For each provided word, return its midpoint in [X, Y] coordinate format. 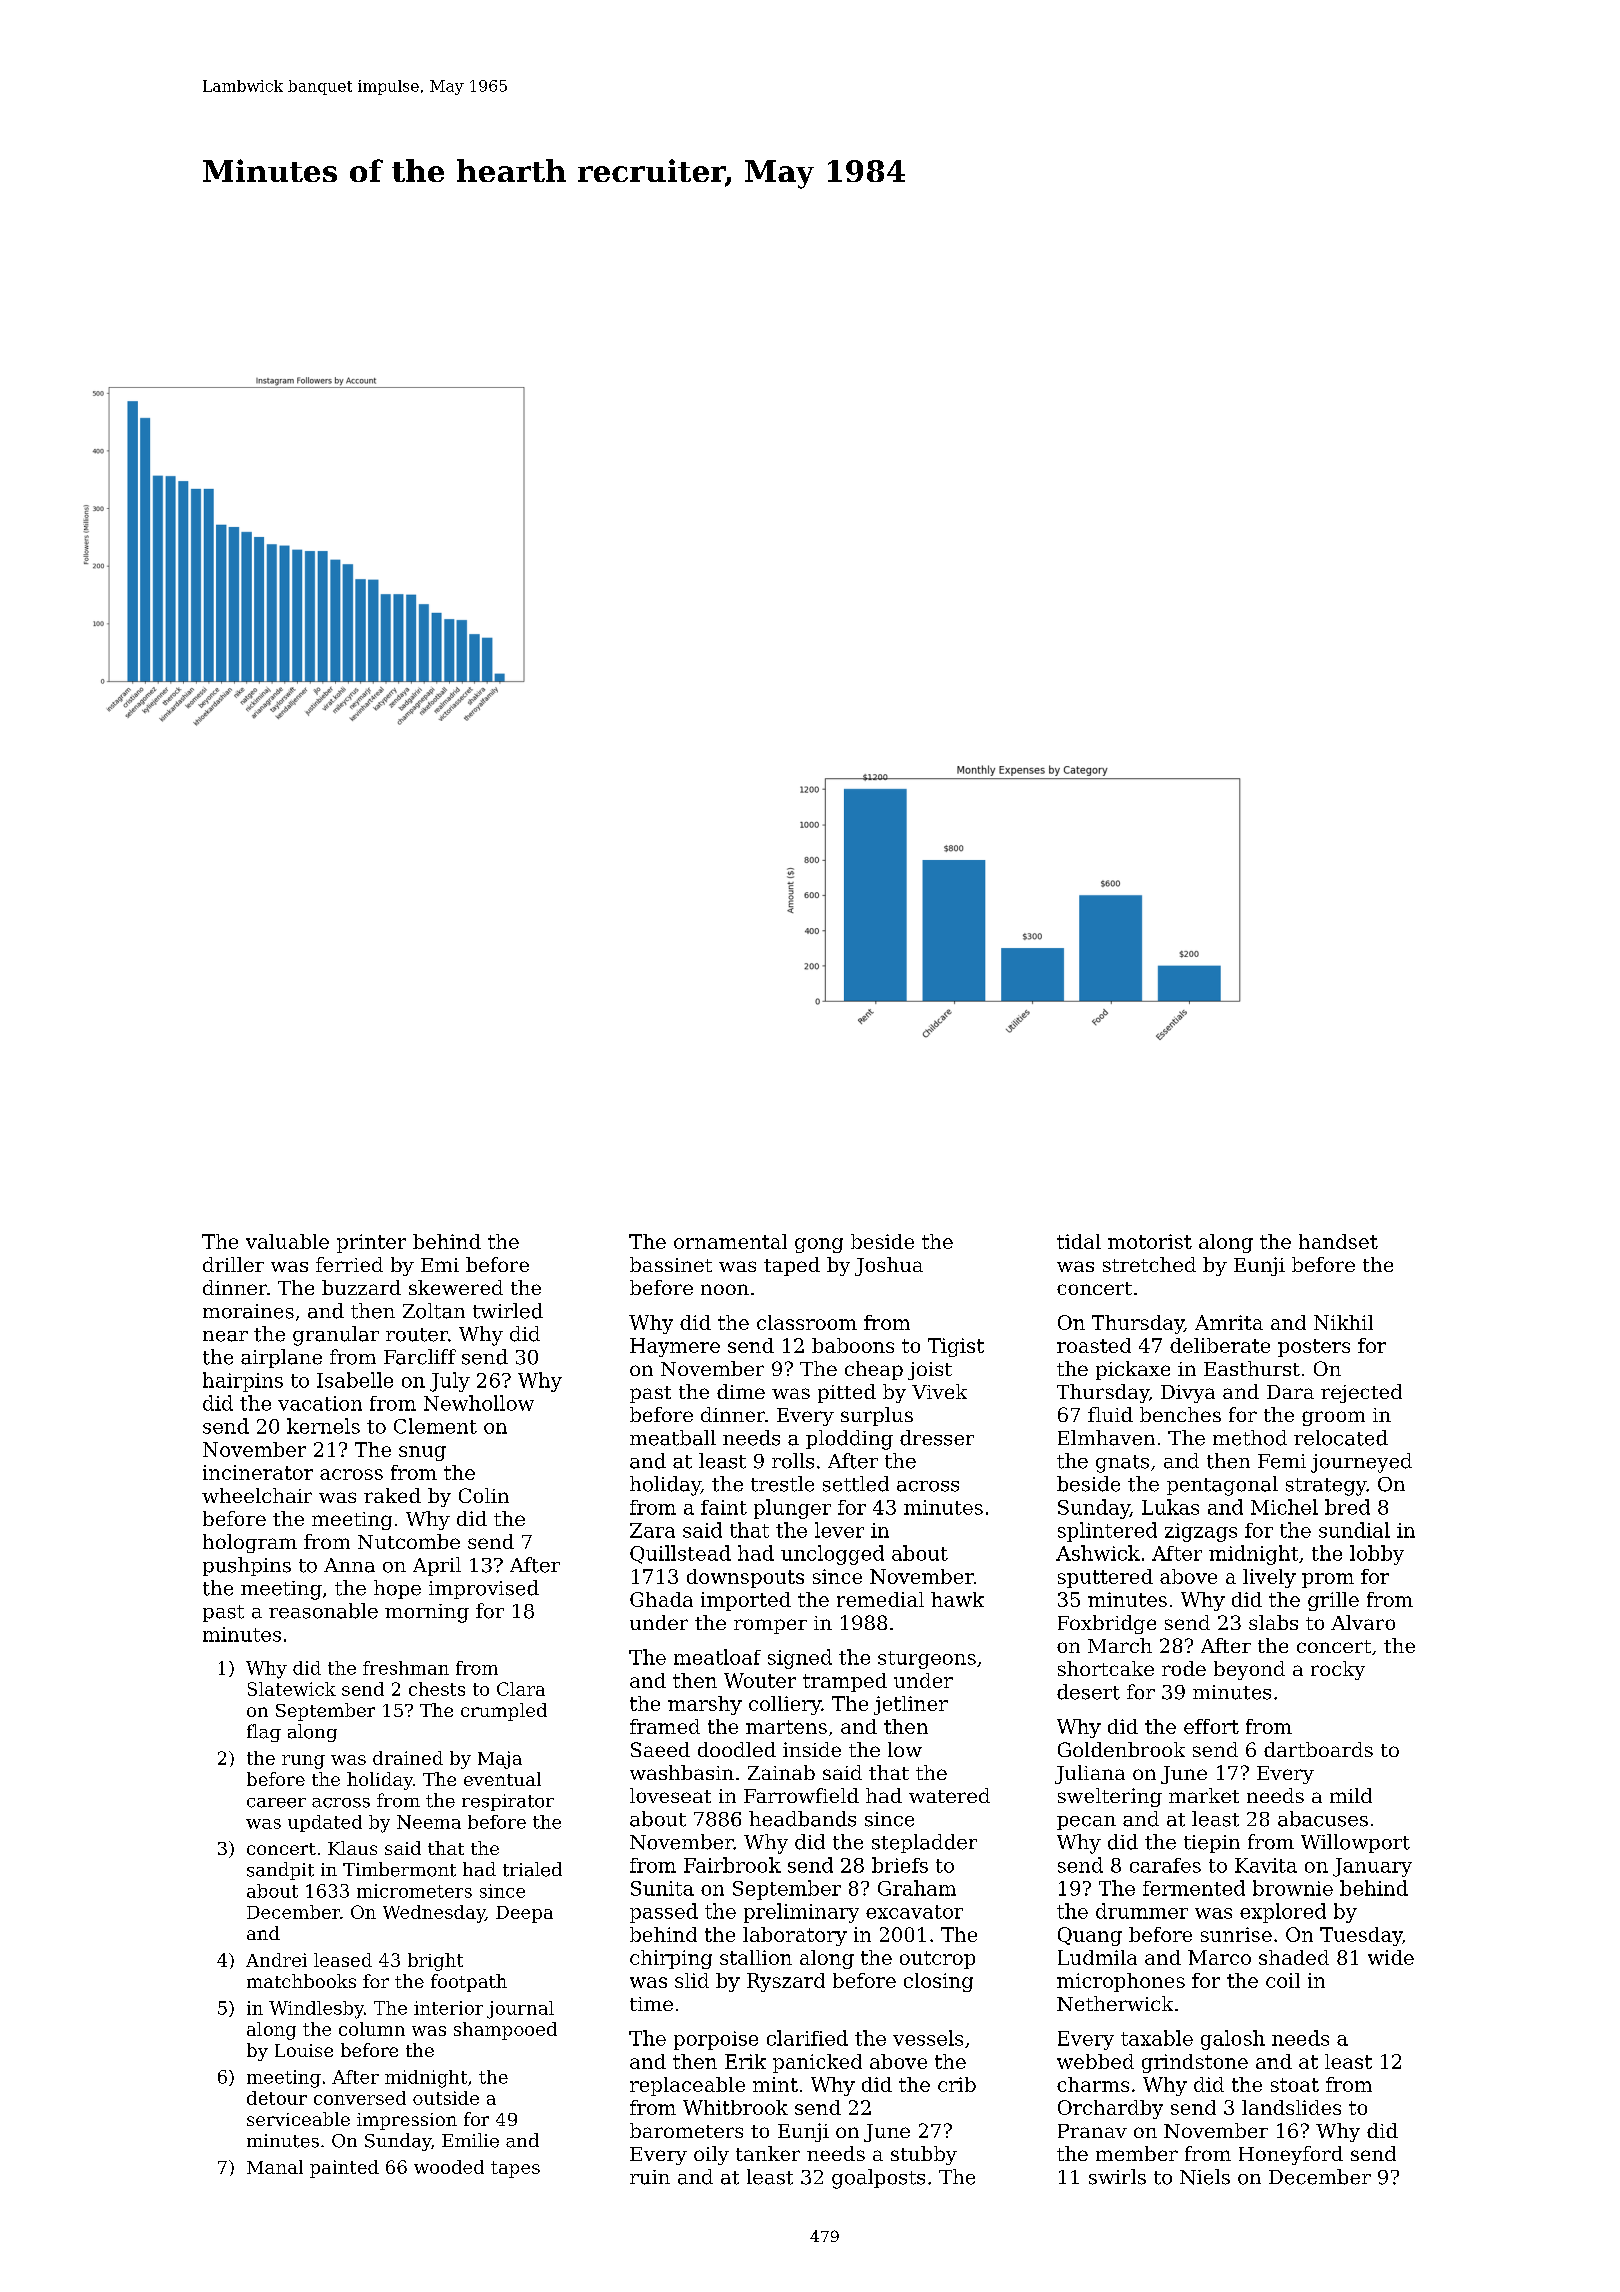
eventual [502, 1779]
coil [1283, 1980]
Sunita [662, 1888]
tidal [1079, 1241]
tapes [515, 2169]
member [1137, 2153]
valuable [287, 1241]
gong [819, 1245]
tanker [768, 2153]
